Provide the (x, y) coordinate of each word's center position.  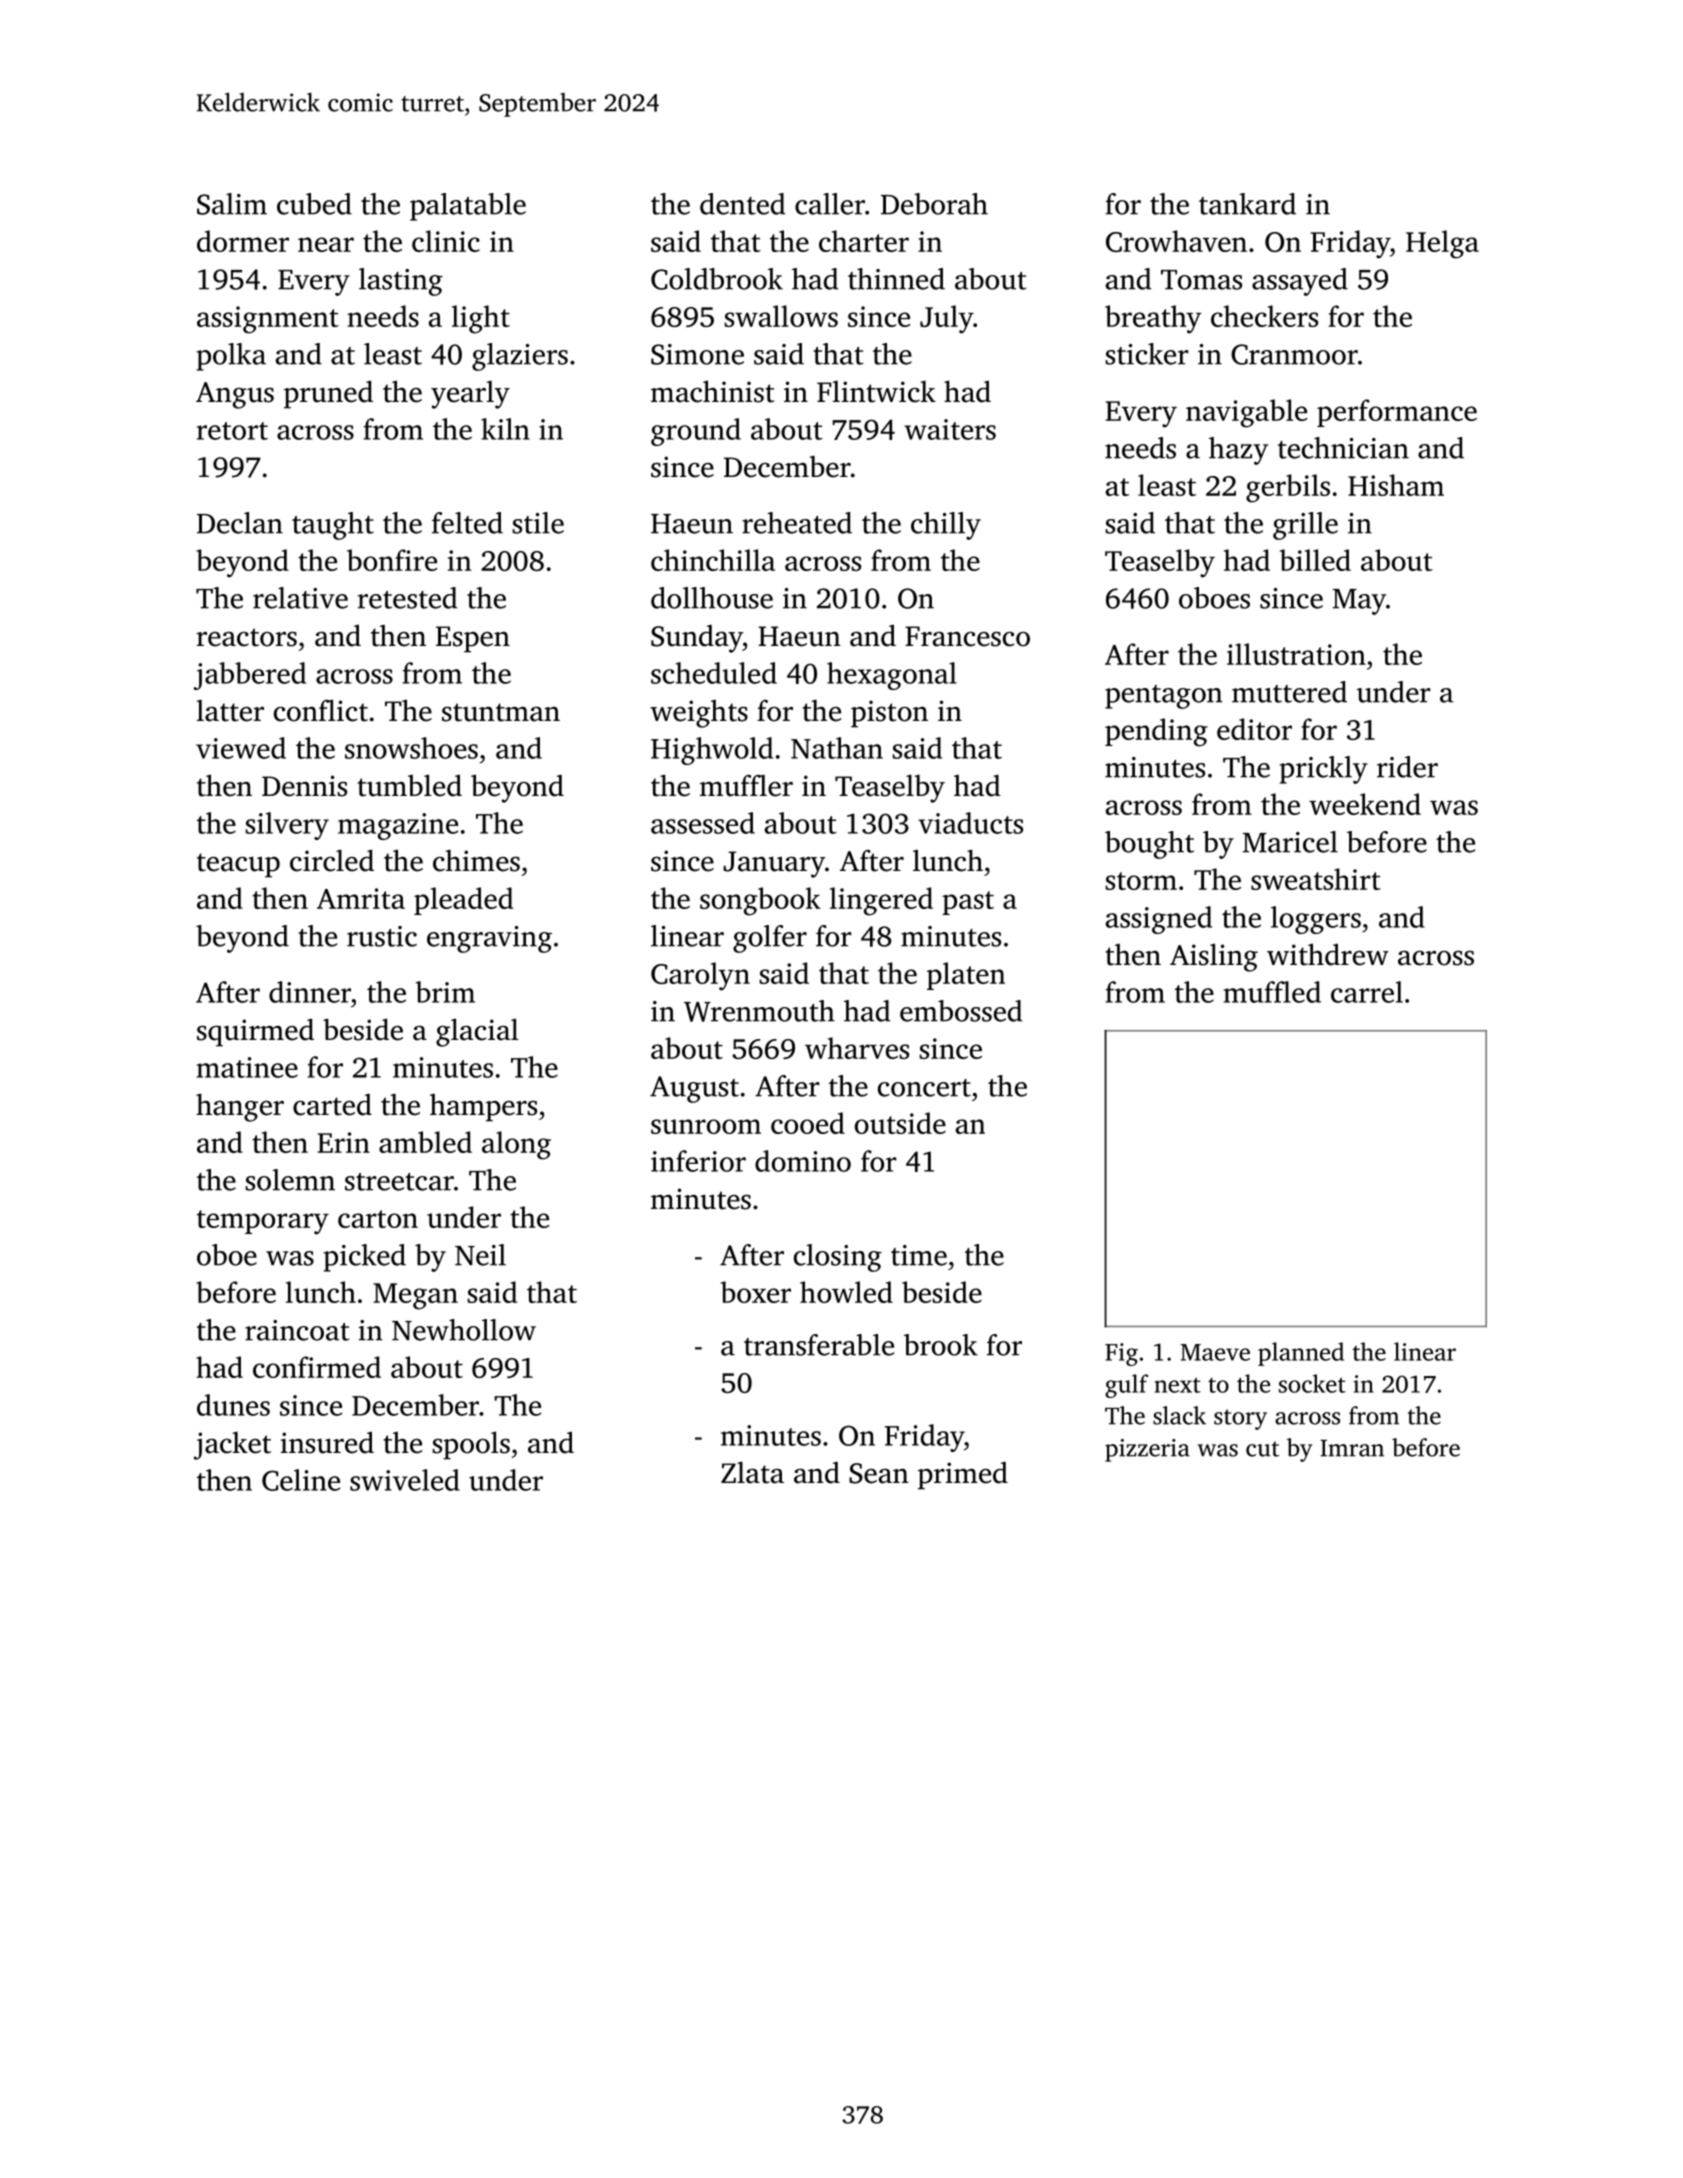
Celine (301, 1480)
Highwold (712, 751)
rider (1407, 767)
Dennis (304, 786)
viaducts (970, 823)
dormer (243, 241)
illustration (1296, 654)
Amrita (361, 898)
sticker (1147, 354)
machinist (712, 391)
